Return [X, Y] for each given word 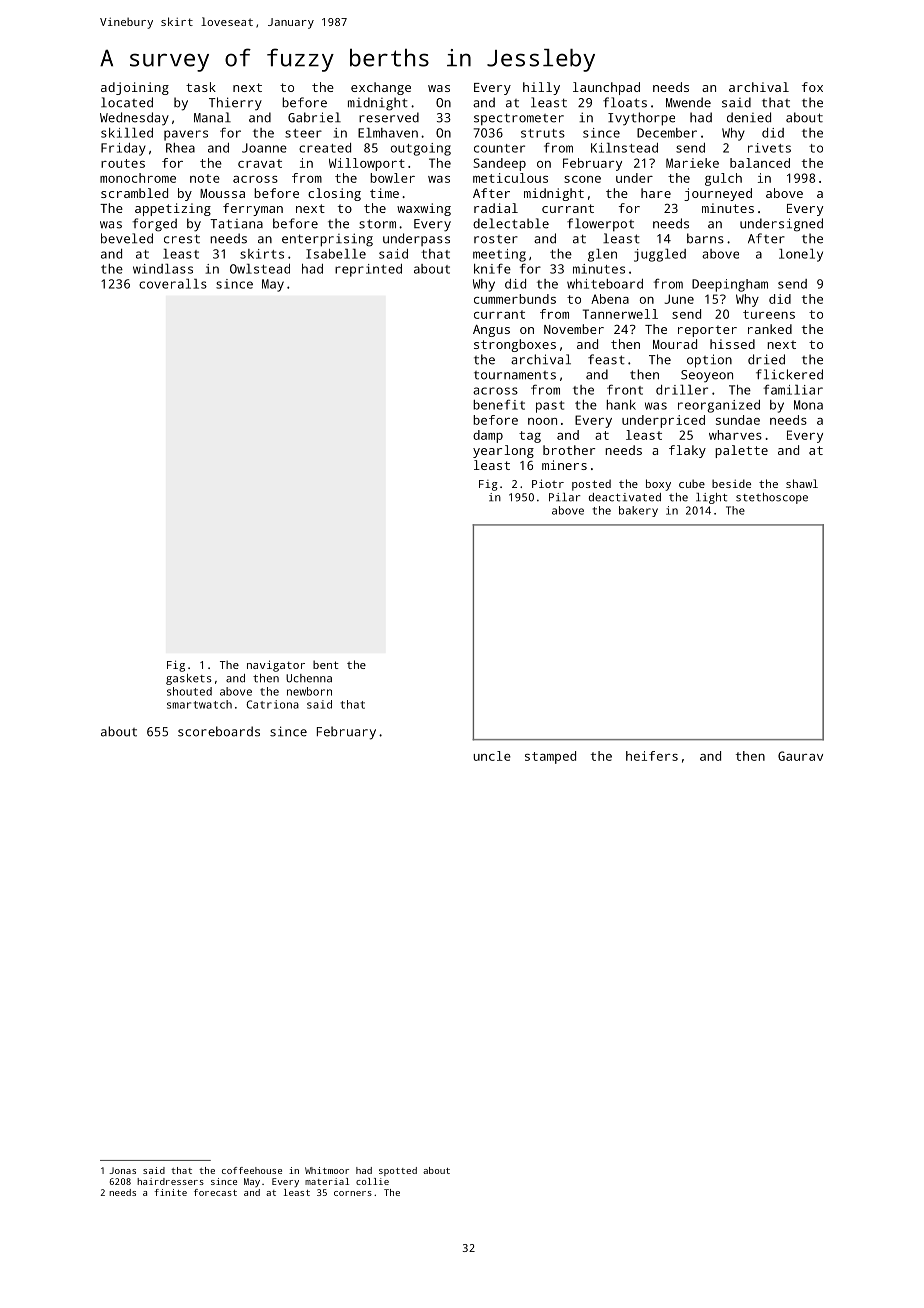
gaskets [189, 679]
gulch [723, 179]
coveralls [173, 284]
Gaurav [800, 756]
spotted [398, 1171]
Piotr [548, 483]
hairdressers [170, 1181]
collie [372, 1181]
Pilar [565, 497]
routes [123, 163]
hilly [541, 88]
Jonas [122, 1170]
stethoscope [772, 498]
